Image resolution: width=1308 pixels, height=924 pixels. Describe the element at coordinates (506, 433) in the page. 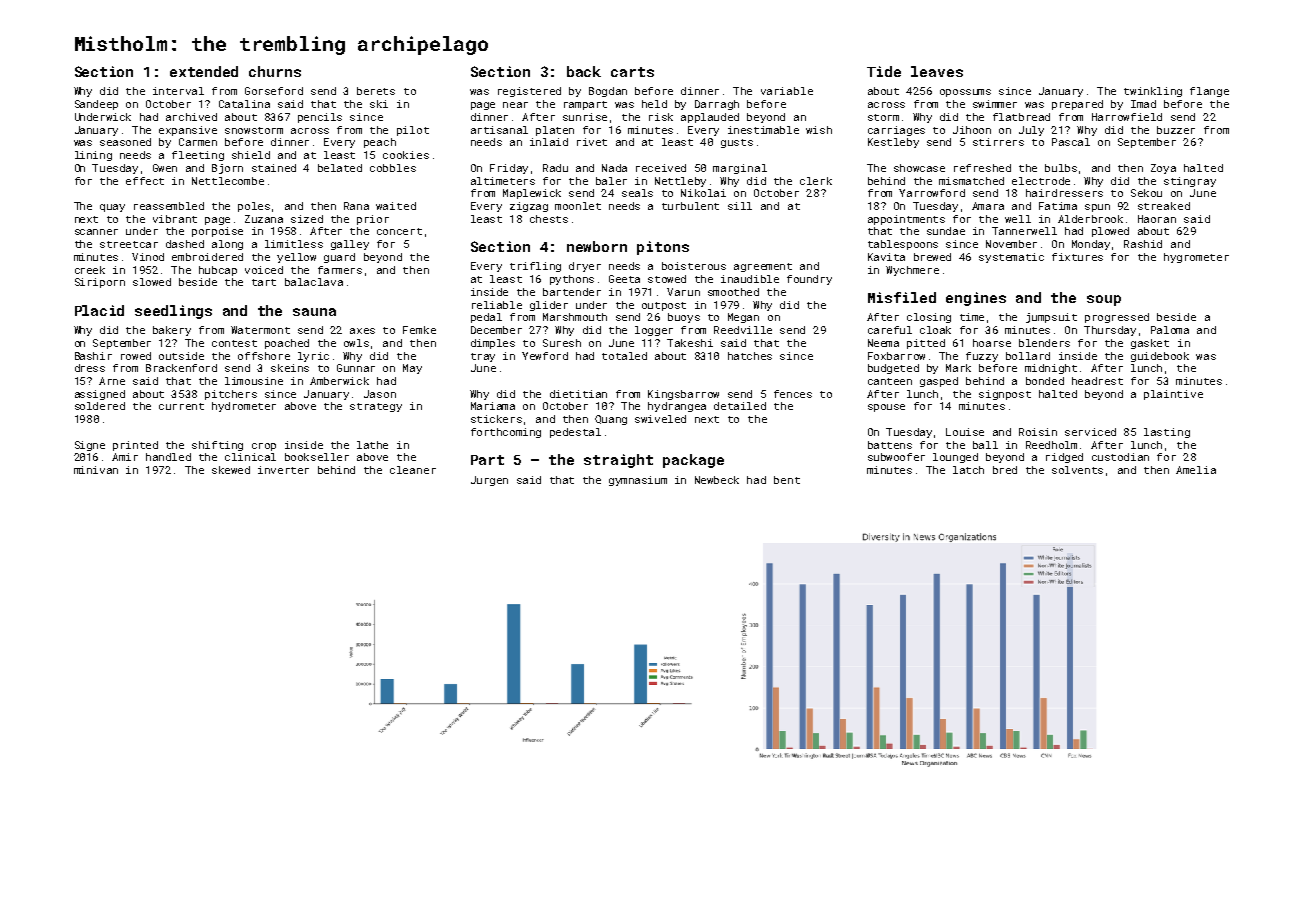

I see `forthcoming` at that location.
